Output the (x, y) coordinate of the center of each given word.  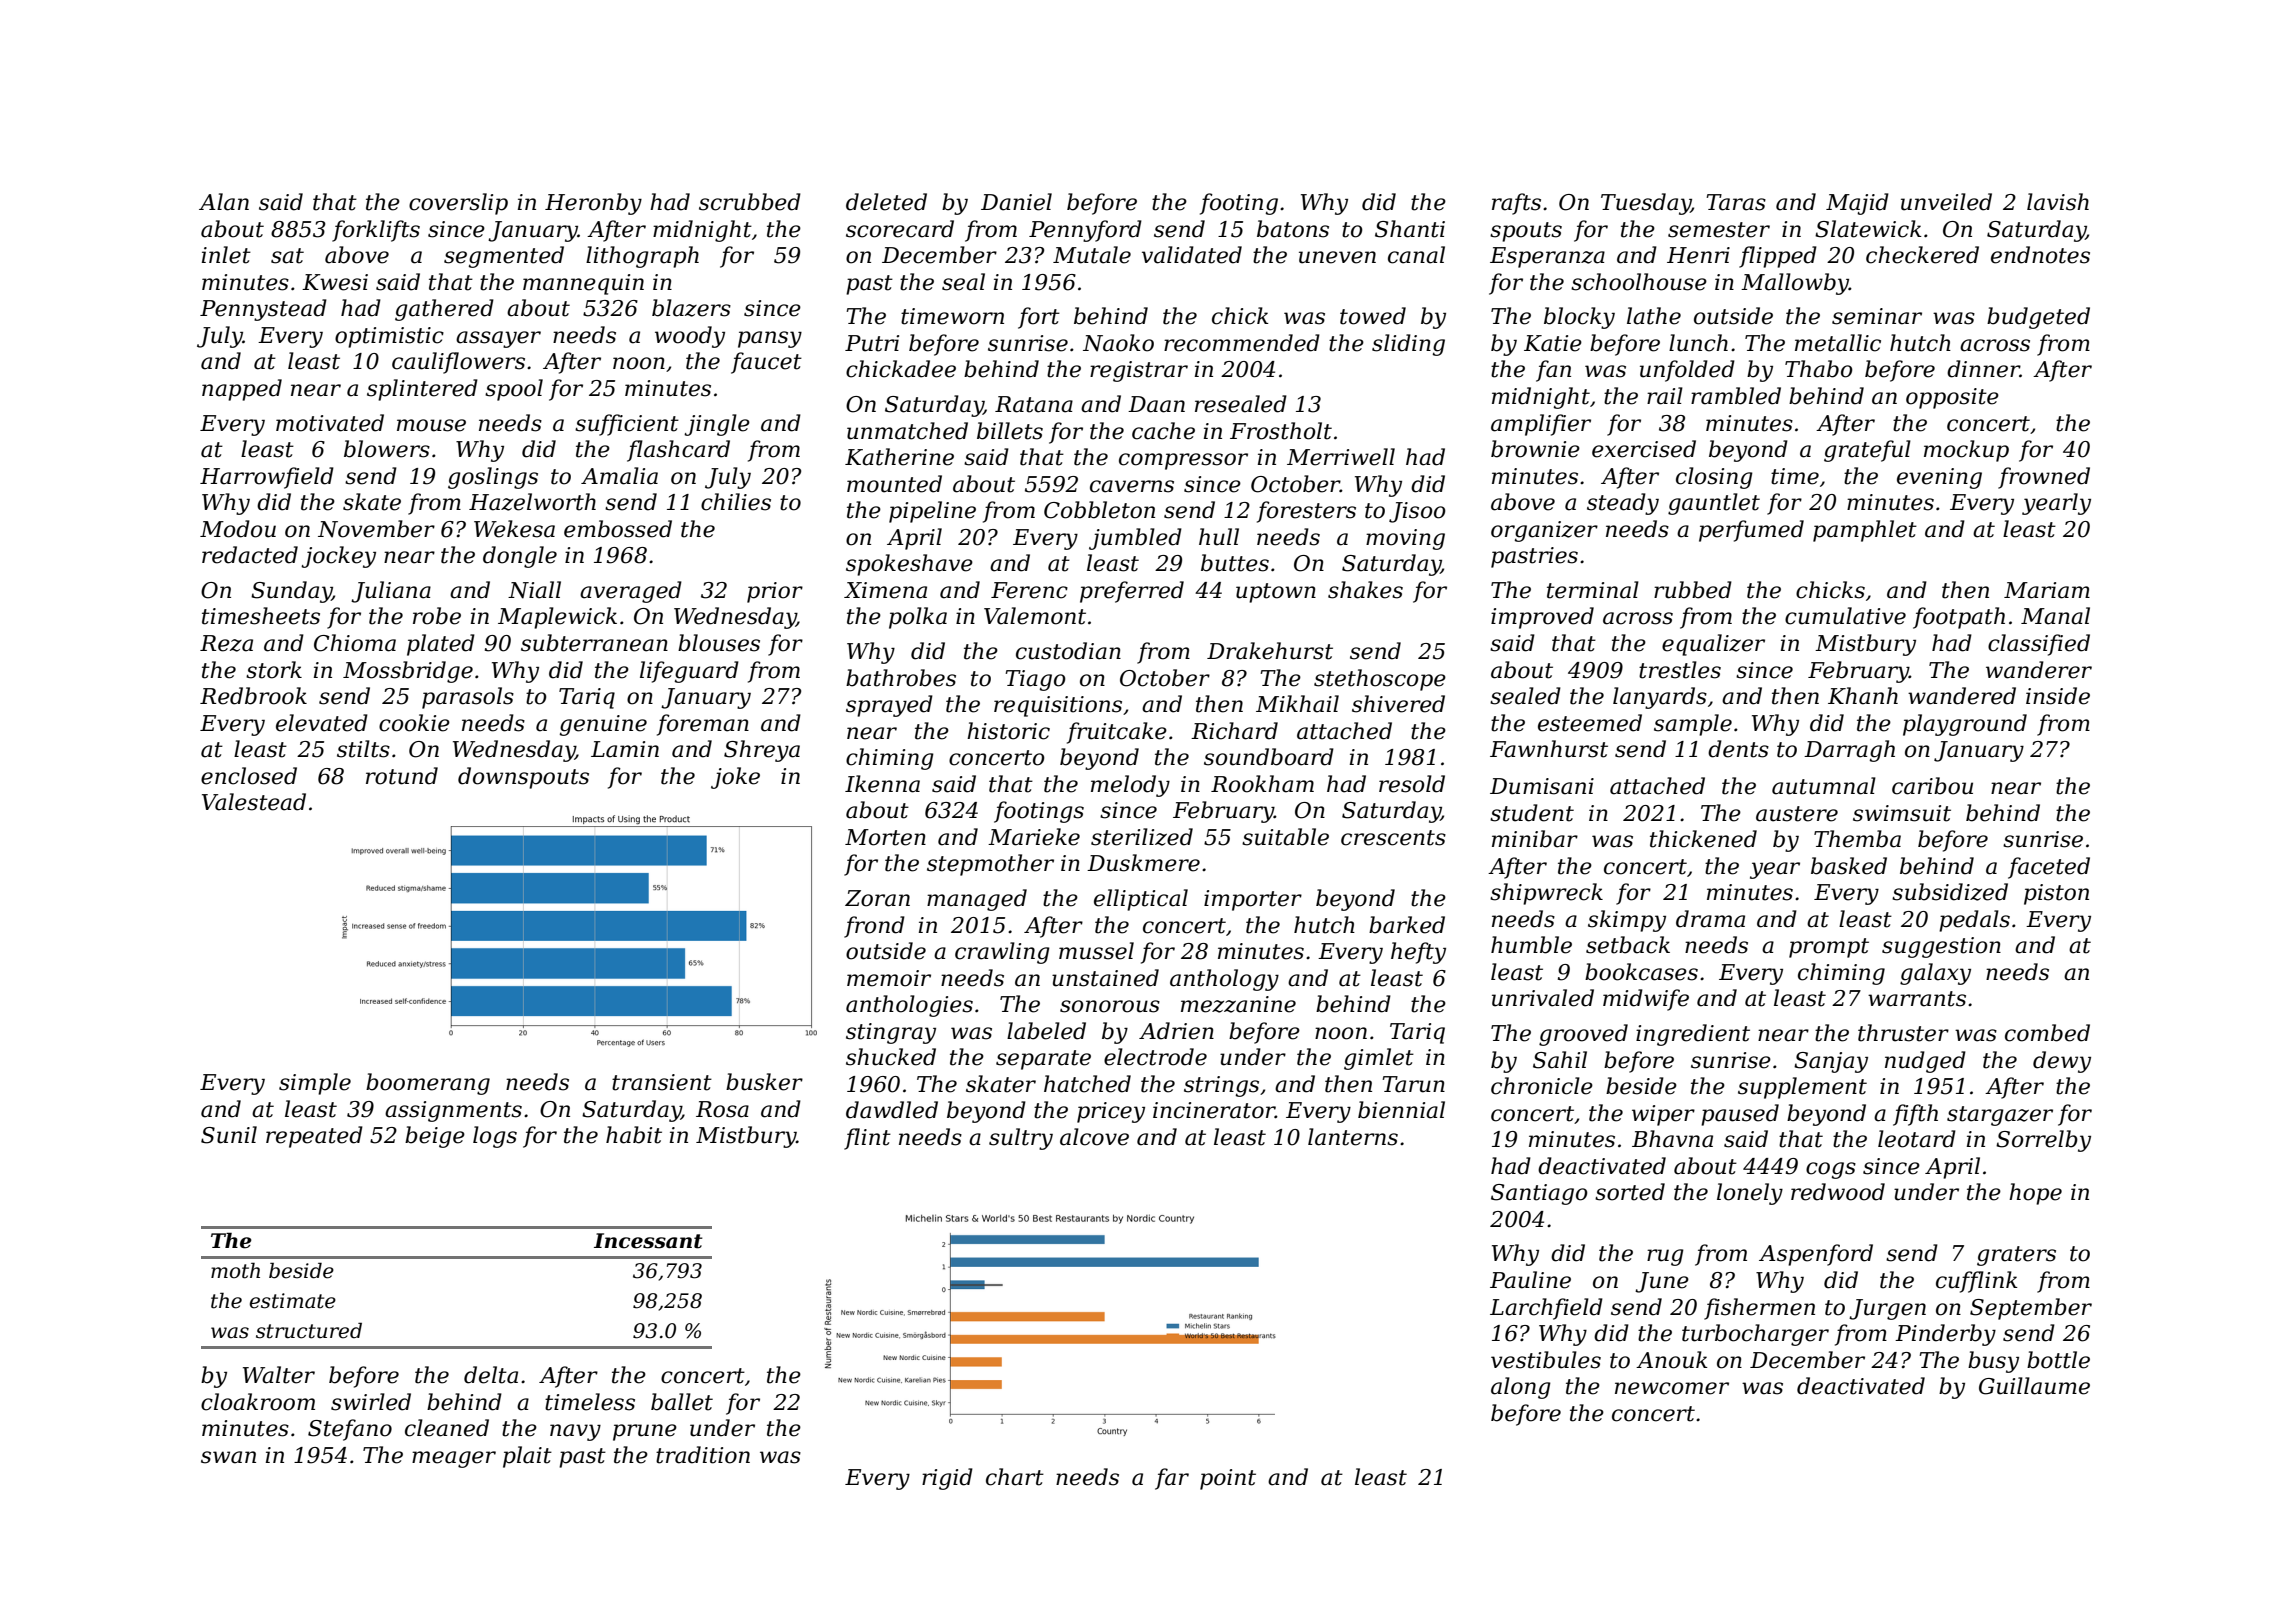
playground (1965, 725)
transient (662, 1082)
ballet (682, 1402)
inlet (226, 255)
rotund (402, 776)
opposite (1952, 398)
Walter (279, 1375)
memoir (889, 978)
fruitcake (1117, 733)
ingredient (1693, 1035)
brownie (1535, 449)
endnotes (2040, 255)
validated (1192, 255)
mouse (431, 425)
